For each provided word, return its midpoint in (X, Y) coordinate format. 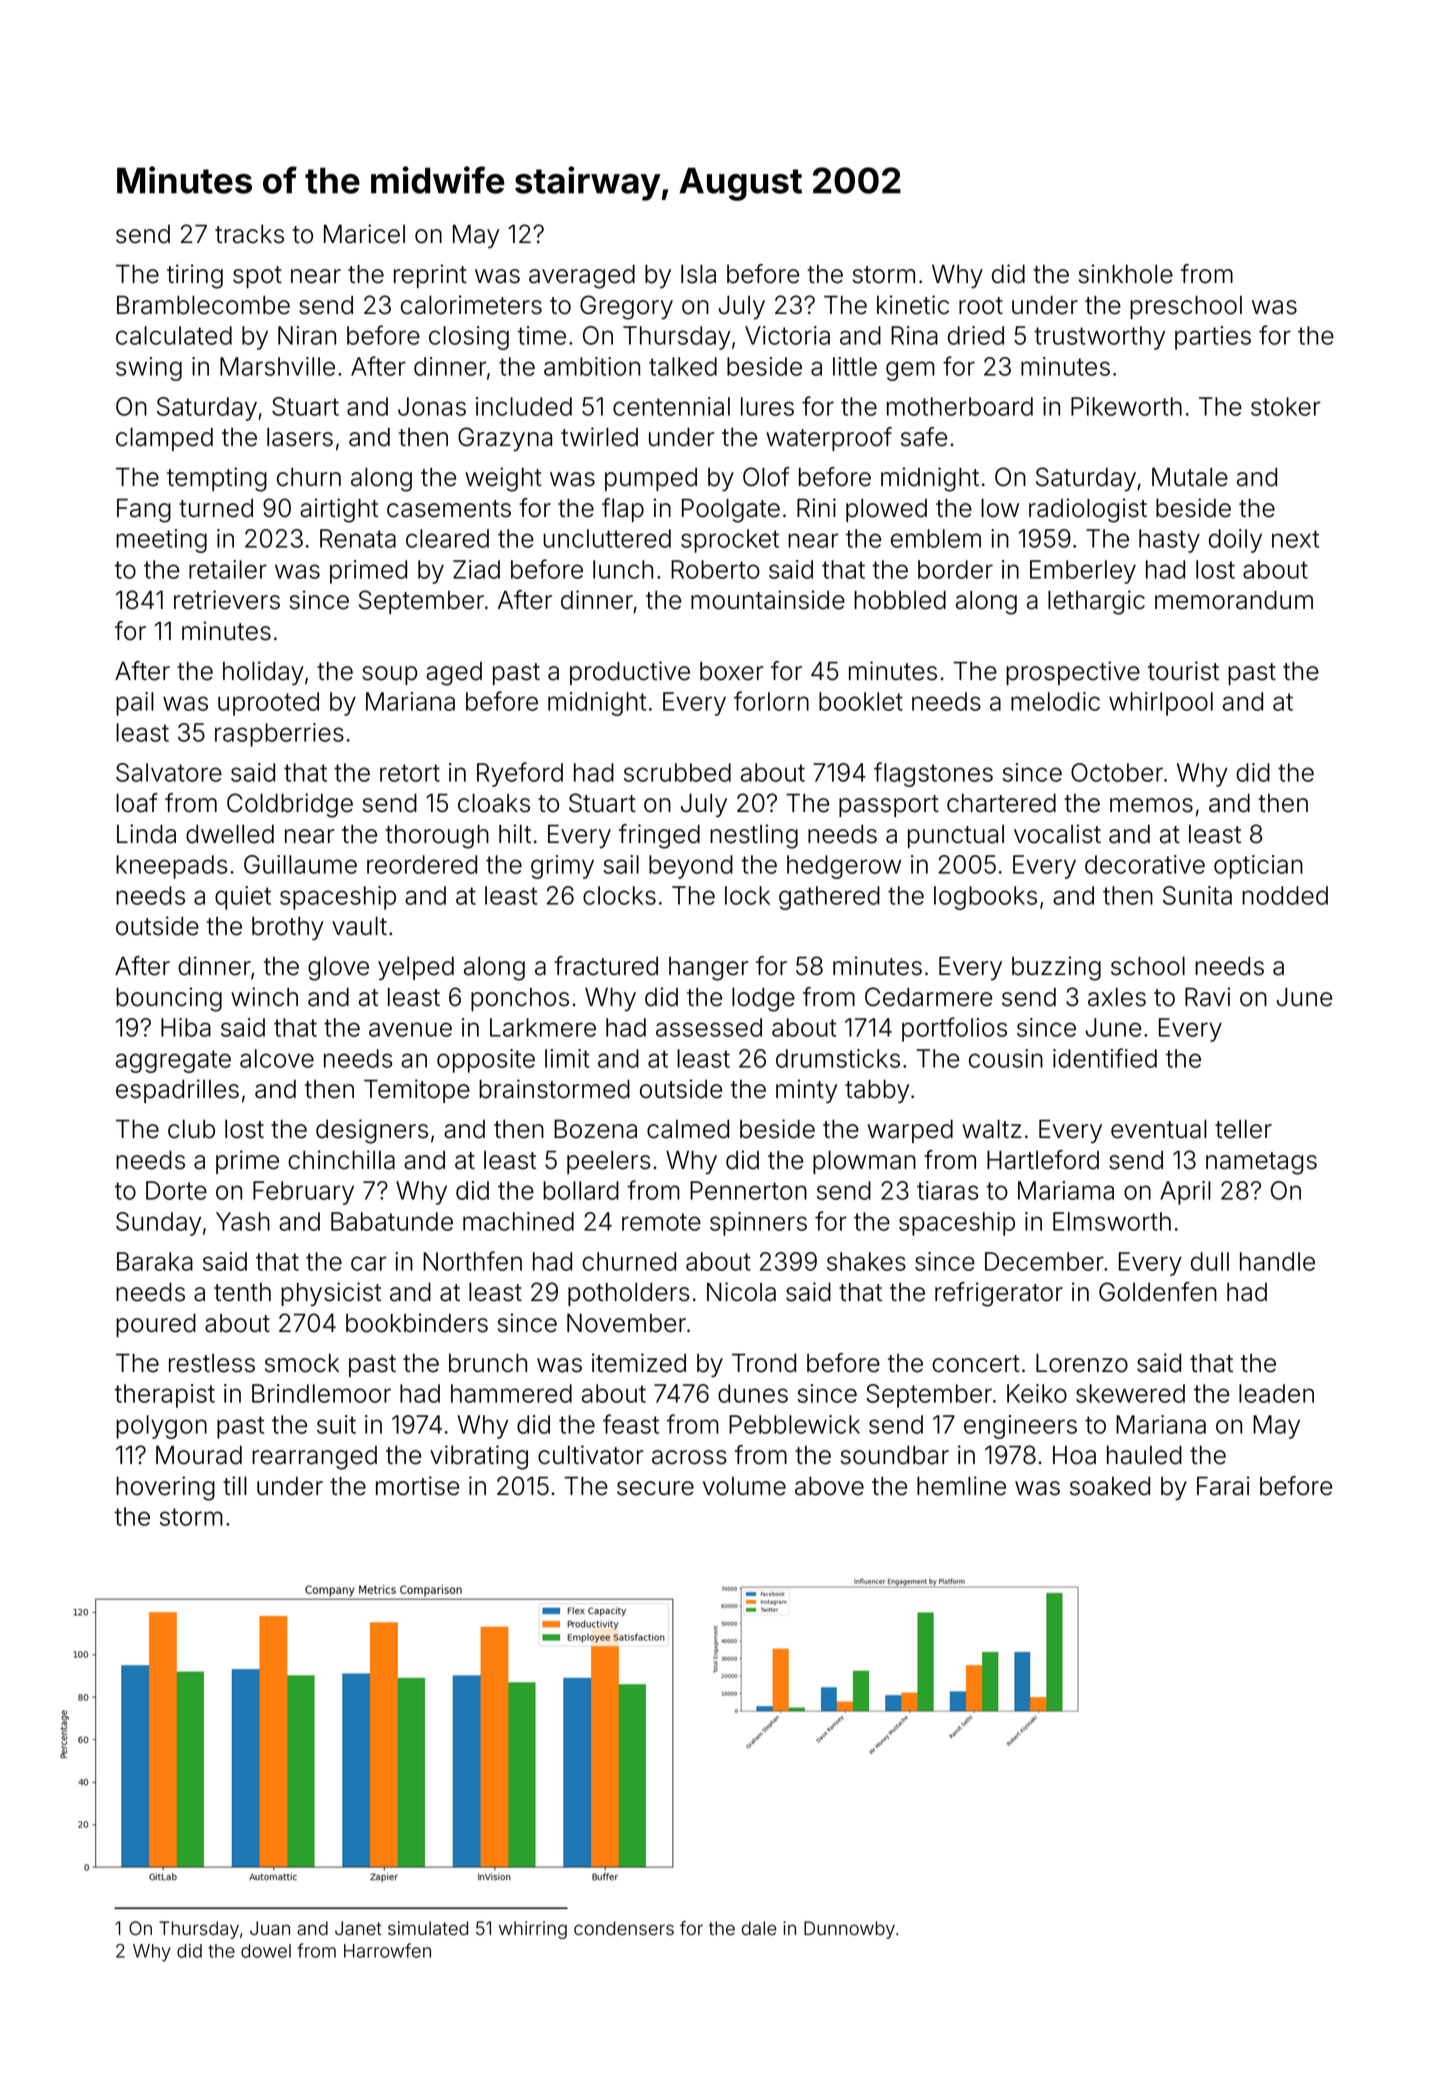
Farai (1223, 1486)
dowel (266, 1951)
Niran (307, 335)
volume (744, 1486)
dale (759, 1928)
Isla (698, 274)
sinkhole (1126, 274)
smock (302, 1363)
